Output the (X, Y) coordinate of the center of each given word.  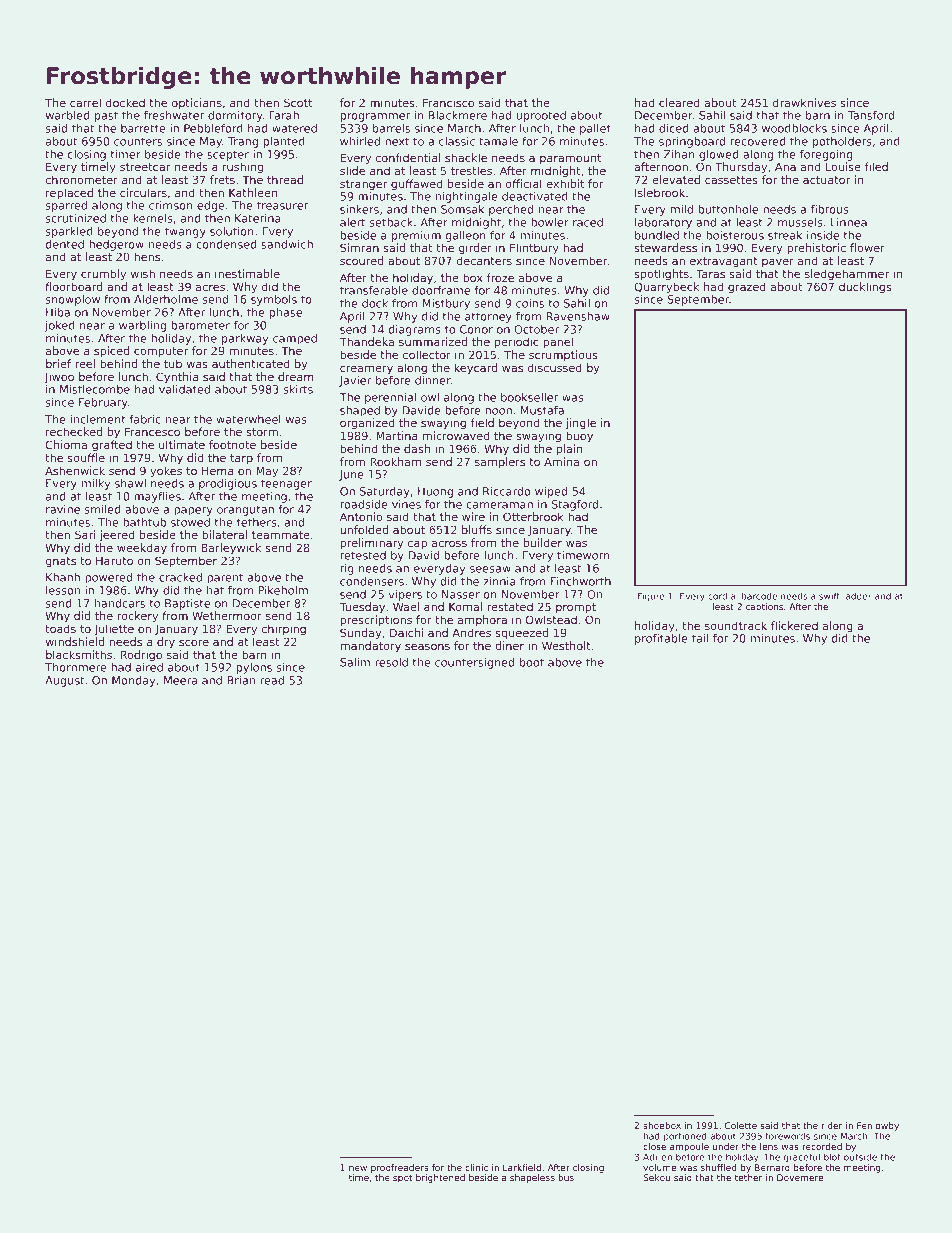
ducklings (865, 288)
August (64, 681)
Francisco (448, 102)
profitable (661, 639)
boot (532, 662)
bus (566, 1177)
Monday (134, 681)
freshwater (174, 115)
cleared (679, 102)
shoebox (662, 1125)
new (358, 1168)
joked (60, 326)
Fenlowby (878, 1126)
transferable (374, 290)
